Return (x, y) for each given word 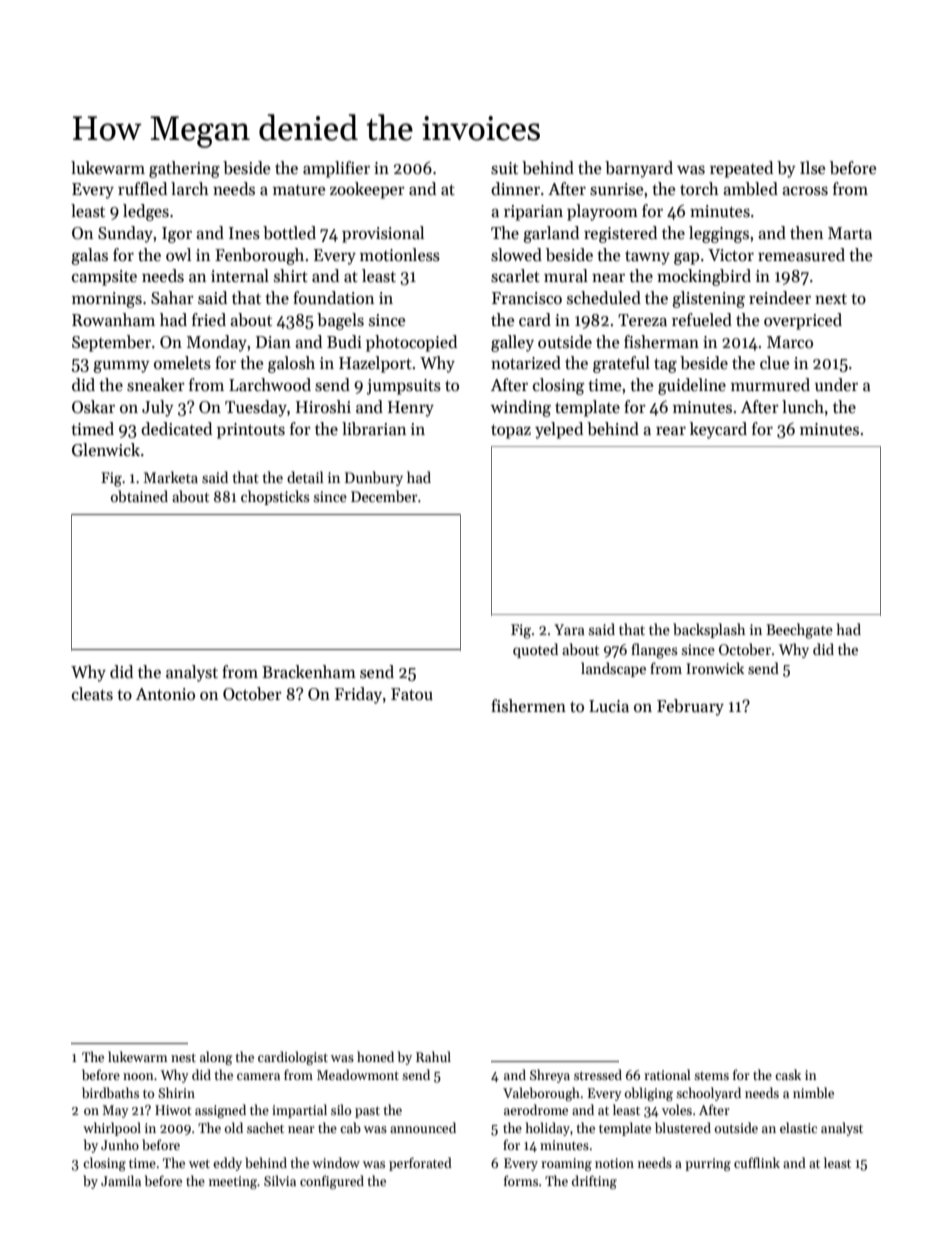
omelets (182, 363)
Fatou (412, 694)
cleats (92, 694)
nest (183, 1057)
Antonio (165, 694)
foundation (333, 297)
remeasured (801, 255)
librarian (374, 429)
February (690, 707)
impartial (299, 1111)
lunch (803, 407)
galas (89, 256)
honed (375, 1056)
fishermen (528, 706)
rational (667, 1074)
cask (788, 1074)
